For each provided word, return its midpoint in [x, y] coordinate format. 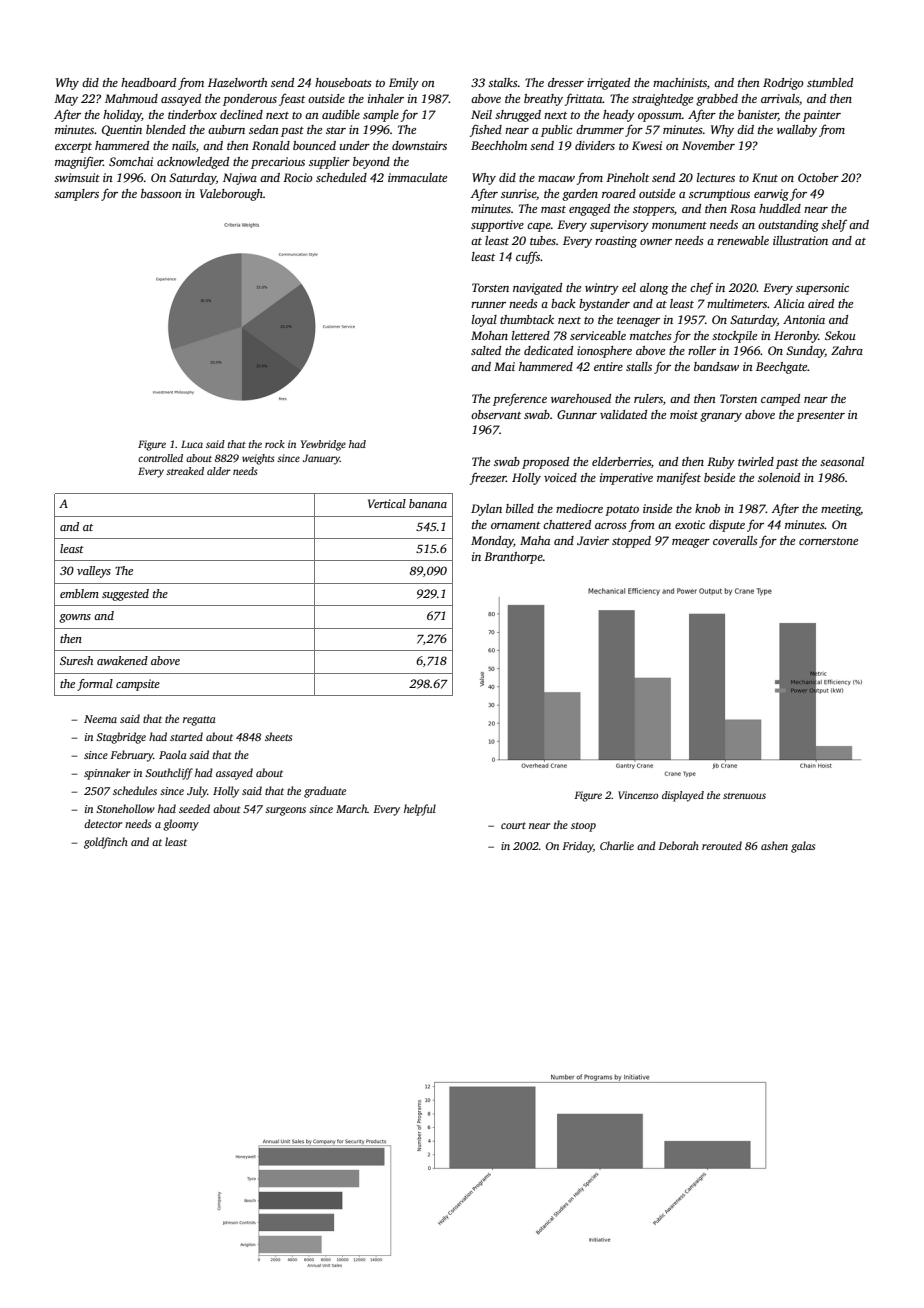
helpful [420, 810]
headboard [148, 82]
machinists [680, 82]
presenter [820, 417]
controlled [160, 458]
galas [803, 847]
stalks [503, 82]
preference [520, 399]
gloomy [181, 825]
